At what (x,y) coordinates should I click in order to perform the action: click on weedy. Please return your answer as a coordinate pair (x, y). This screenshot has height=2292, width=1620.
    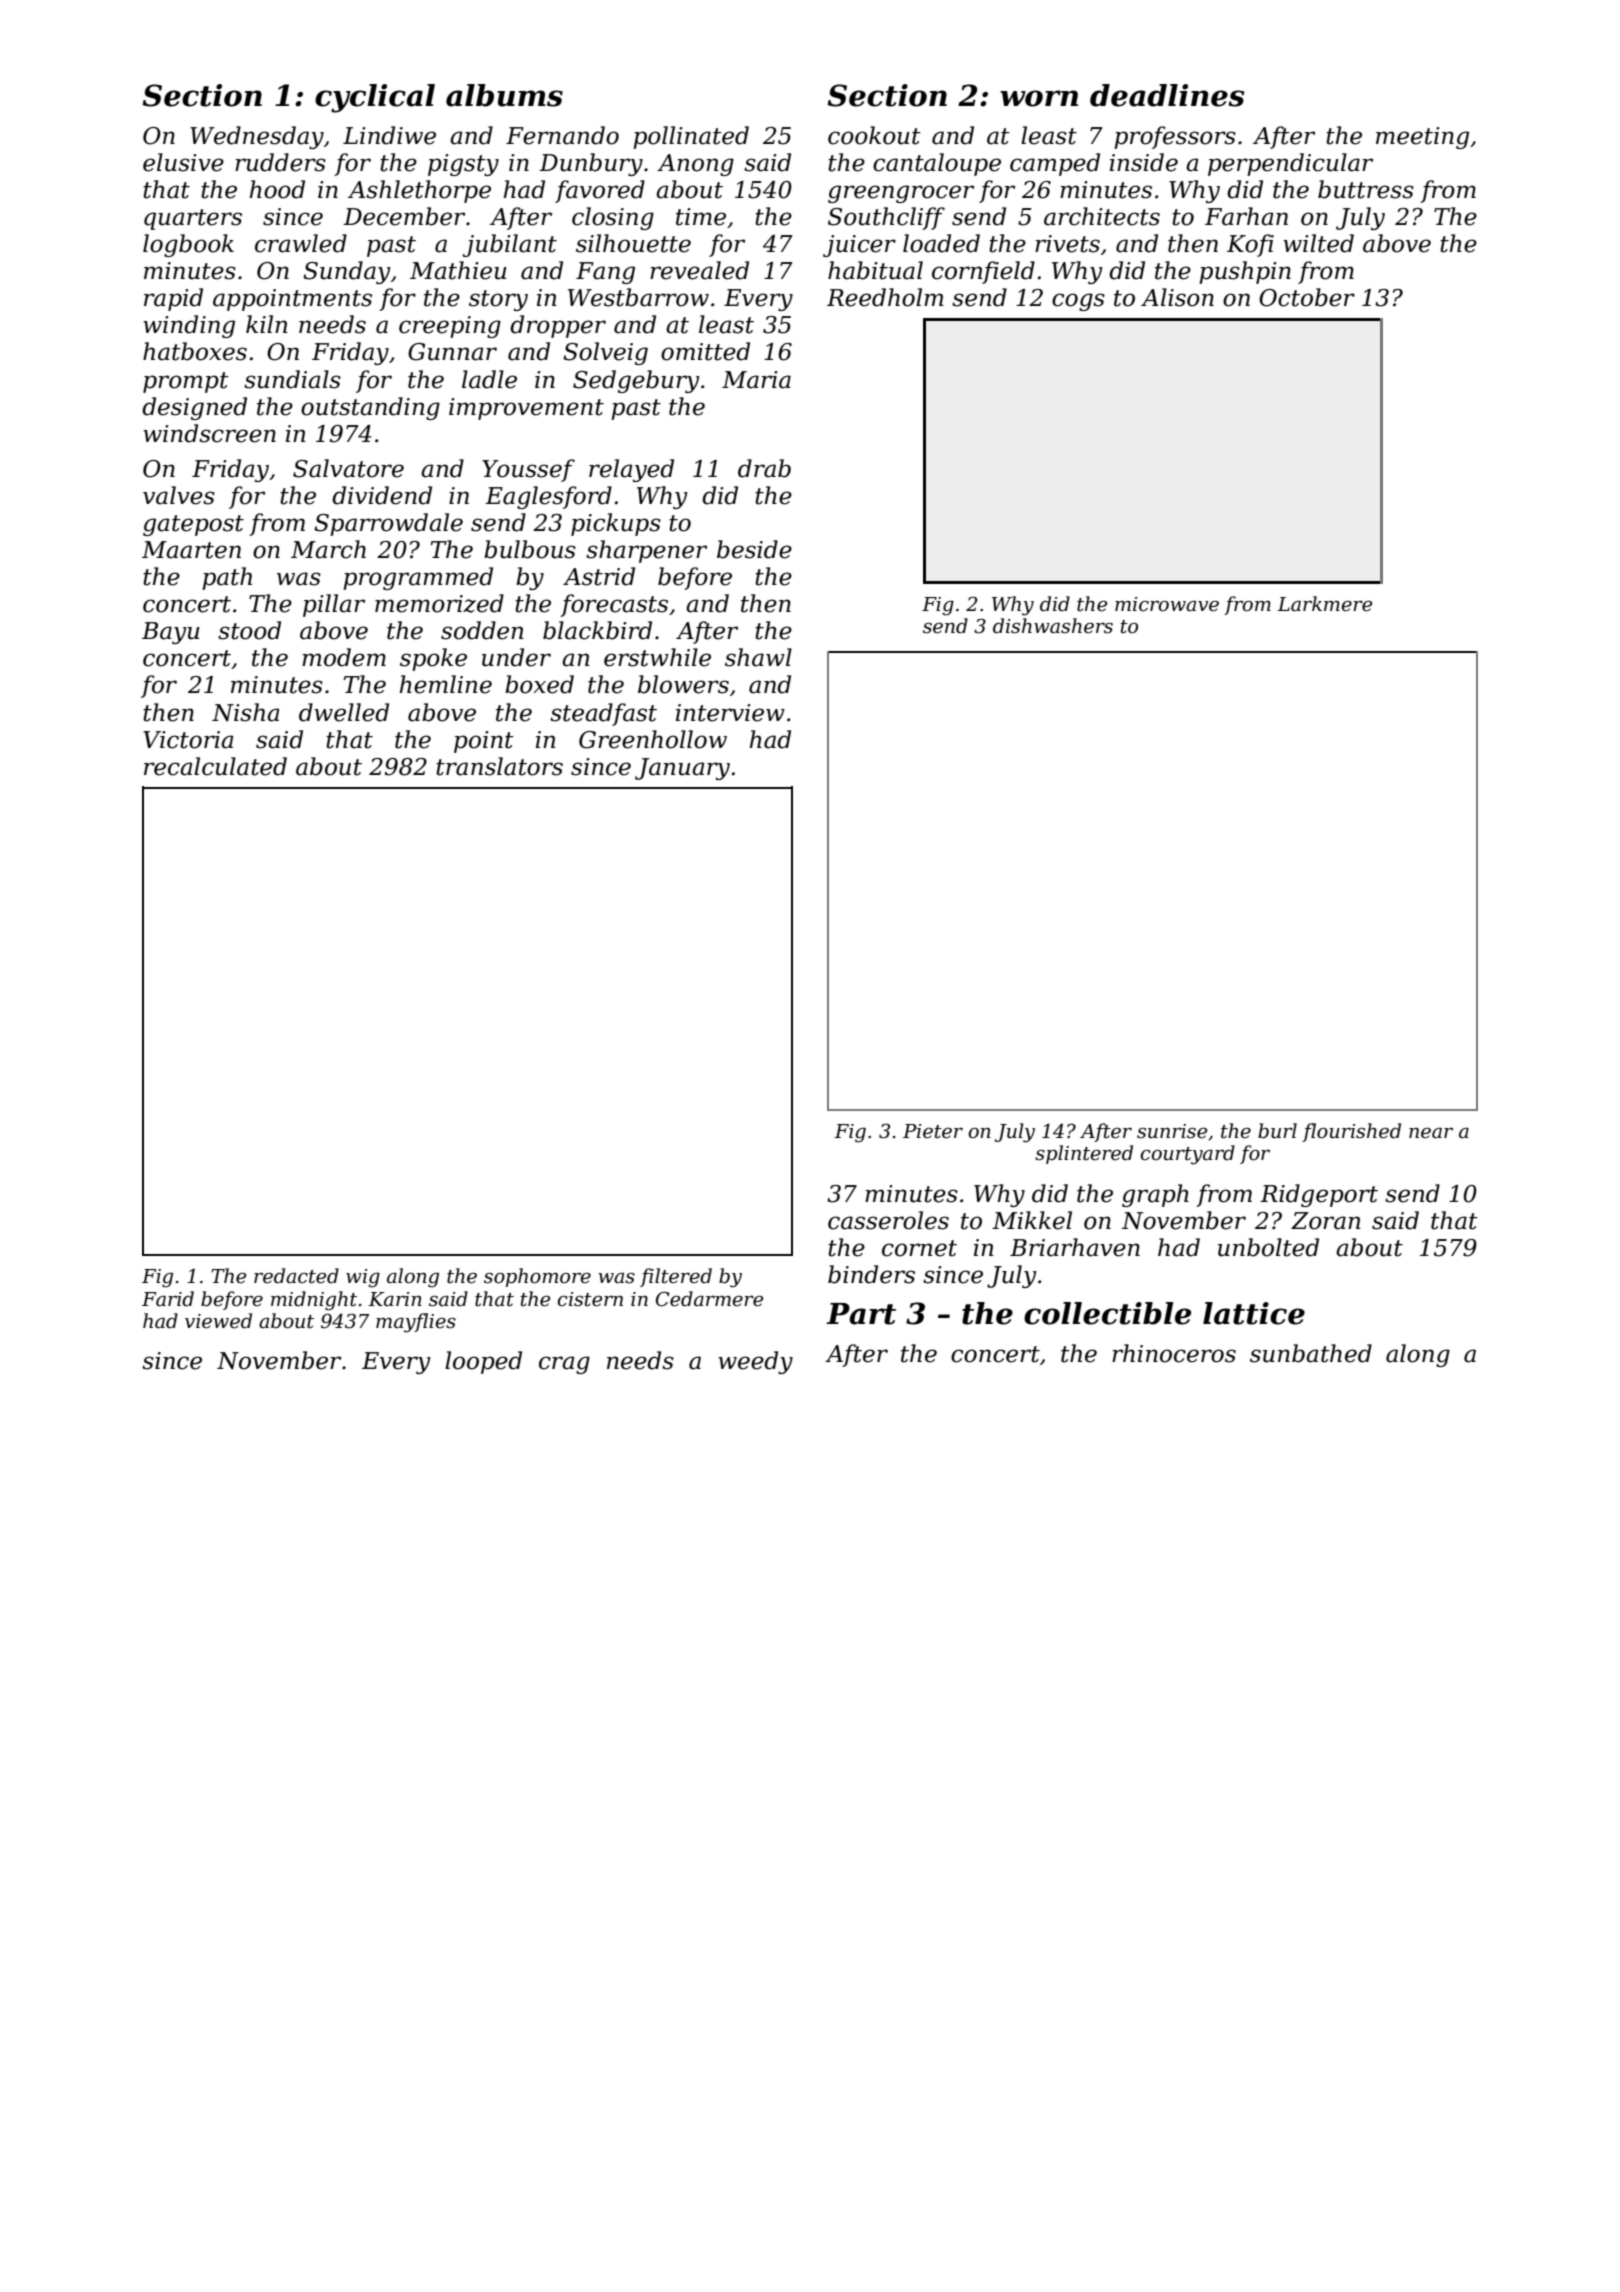
    Looking at the image, I should click on (755, 1362).
